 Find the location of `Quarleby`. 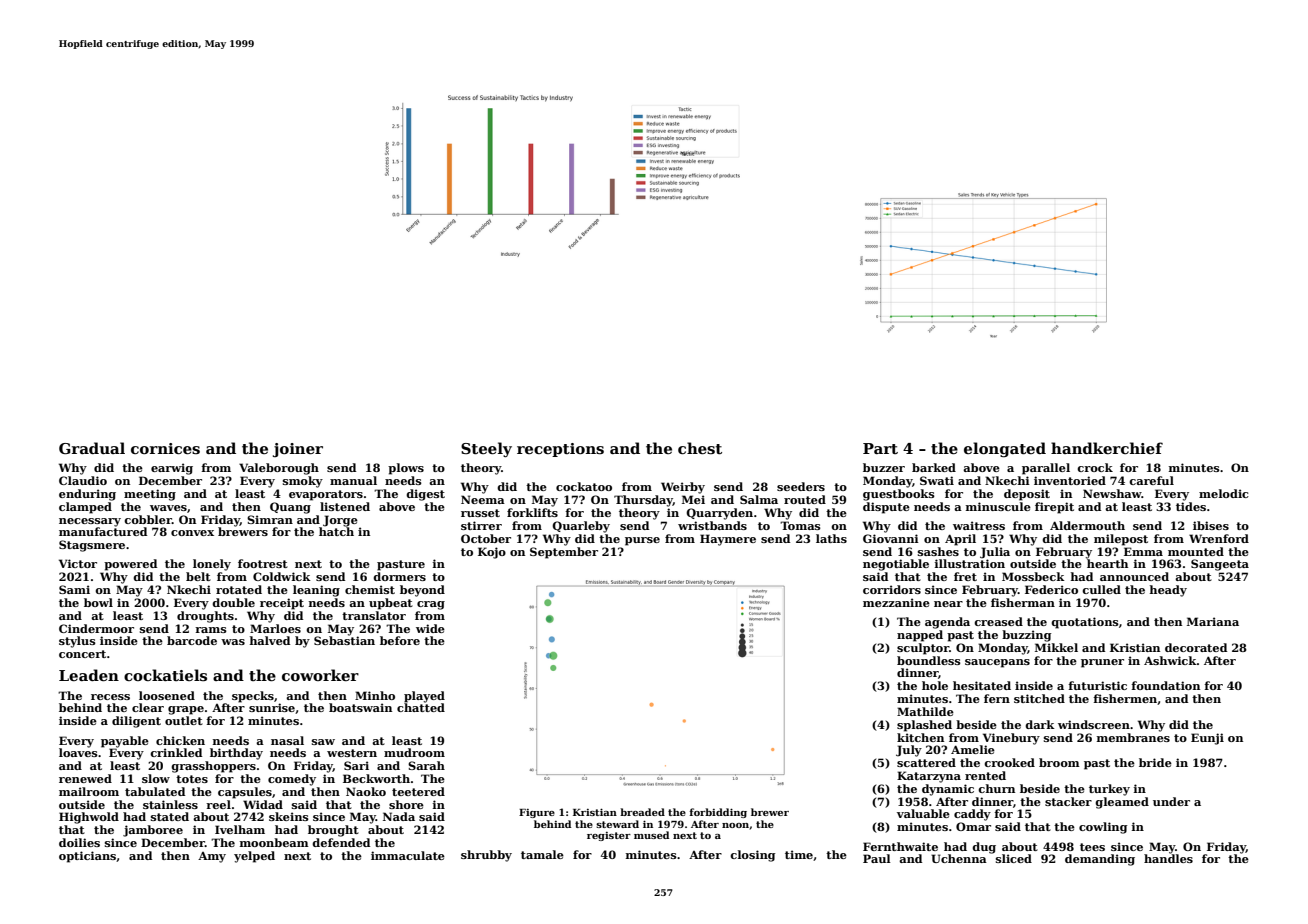

Quarleby is located at coordinates (581, 527).
